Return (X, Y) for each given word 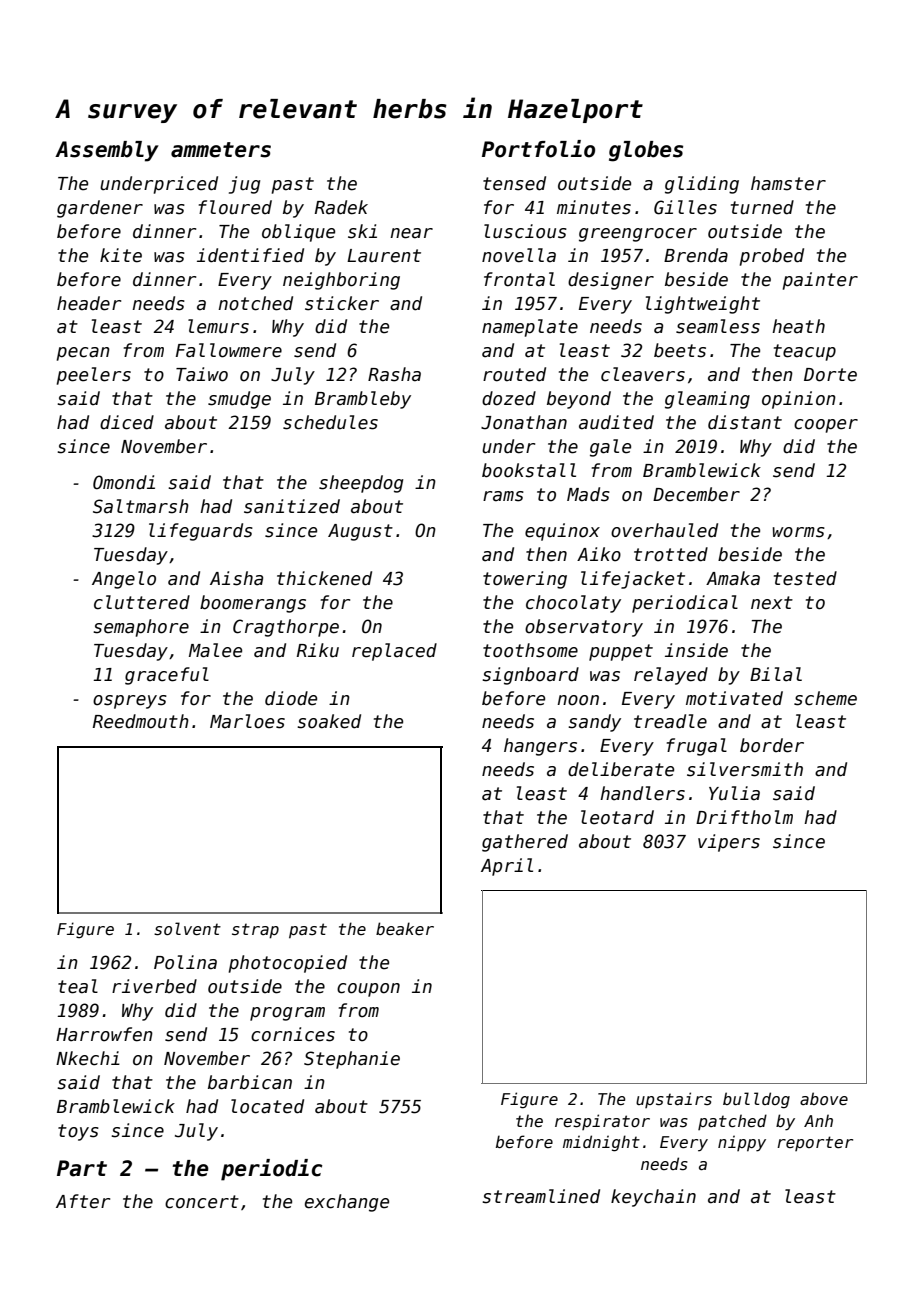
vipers (729, 843)
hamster (788, 183)
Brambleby (363, 400)
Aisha (236, 578)
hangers (540, 747)
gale (610, 448)
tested (805, 578)
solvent (187, 929)
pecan (83, 354)
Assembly (107, 151)
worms (799, 532)
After (83, 1201)
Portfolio (538, 149)
